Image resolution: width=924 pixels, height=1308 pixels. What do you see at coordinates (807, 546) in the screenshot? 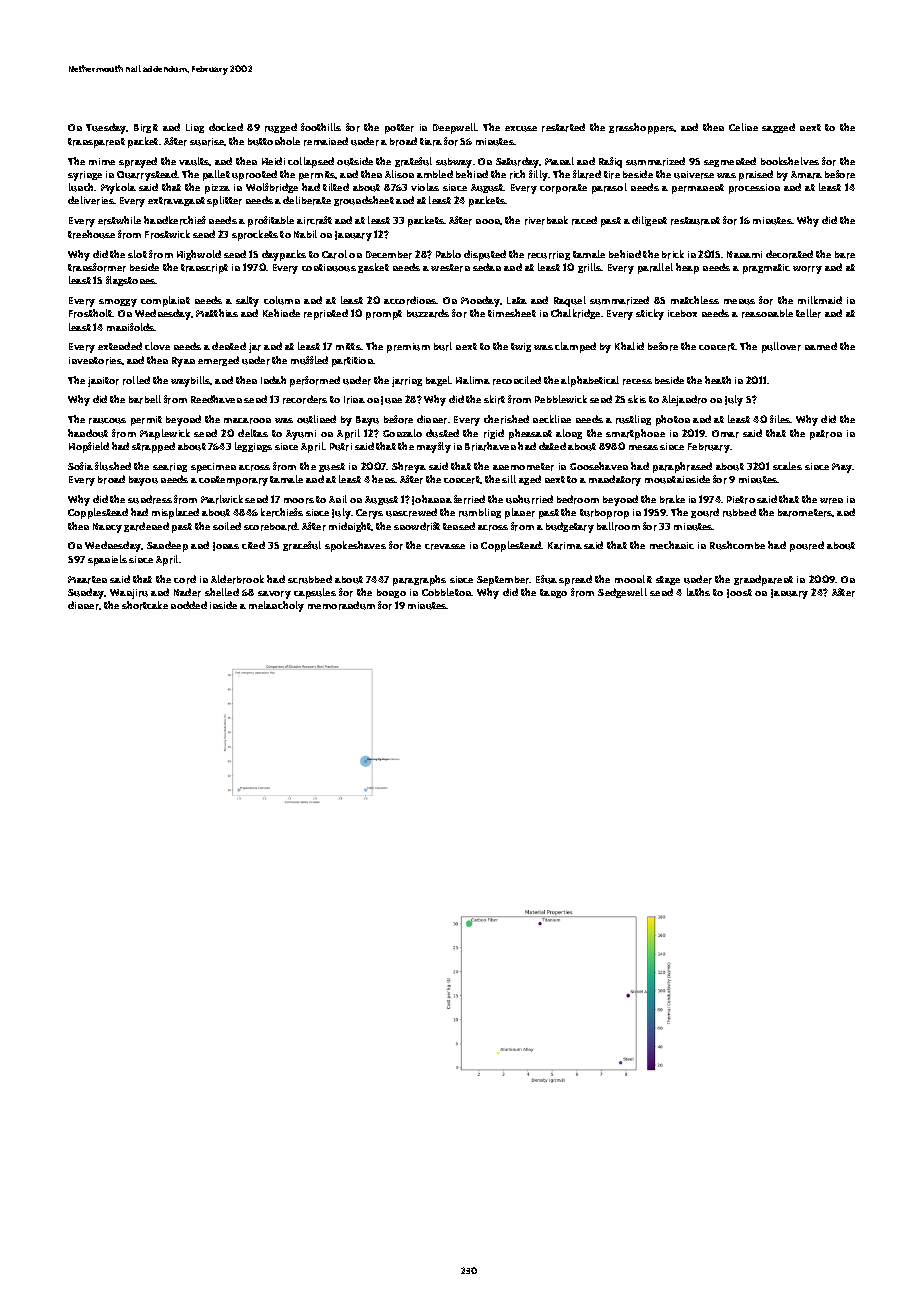
I see `poured` at bounding box center [807, 546].
